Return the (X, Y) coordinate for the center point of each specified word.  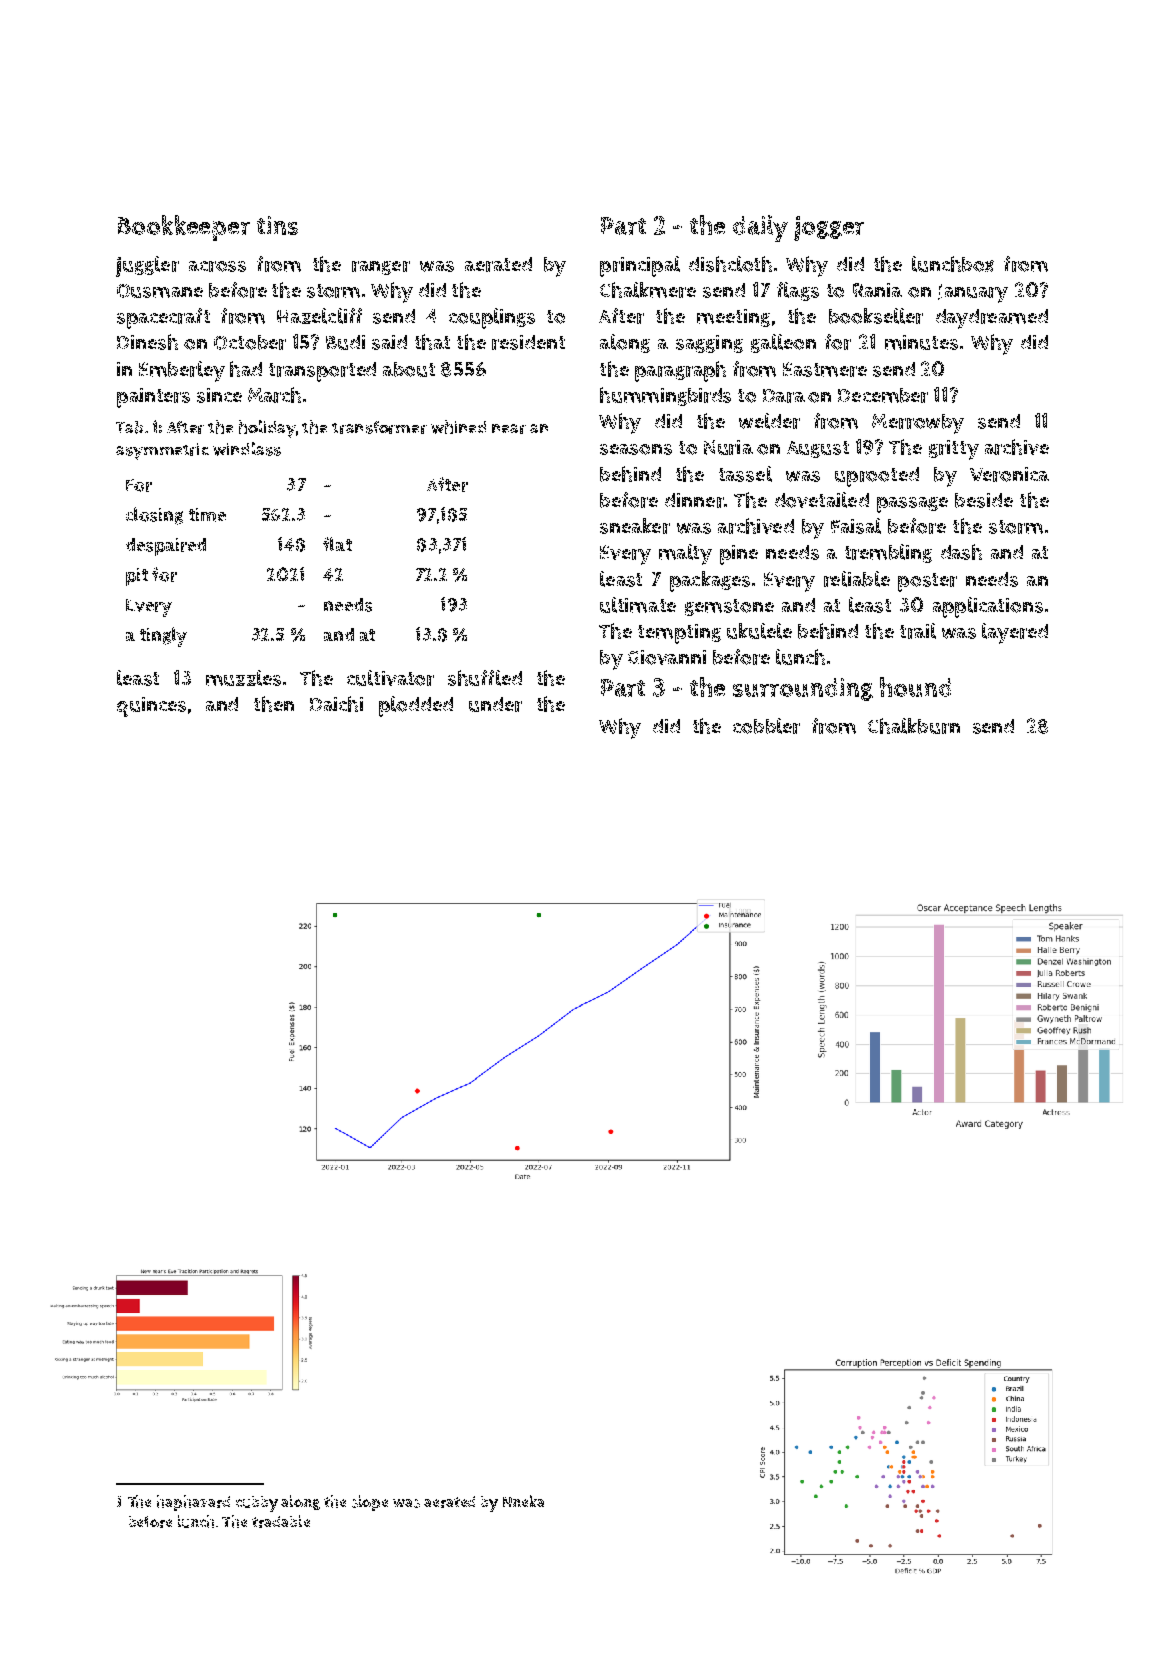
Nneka (523, 1501)
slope (370, 1503)
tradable (281, 1521)
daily (760, 228)
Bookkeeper (184, 228)
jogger (829, 228)
